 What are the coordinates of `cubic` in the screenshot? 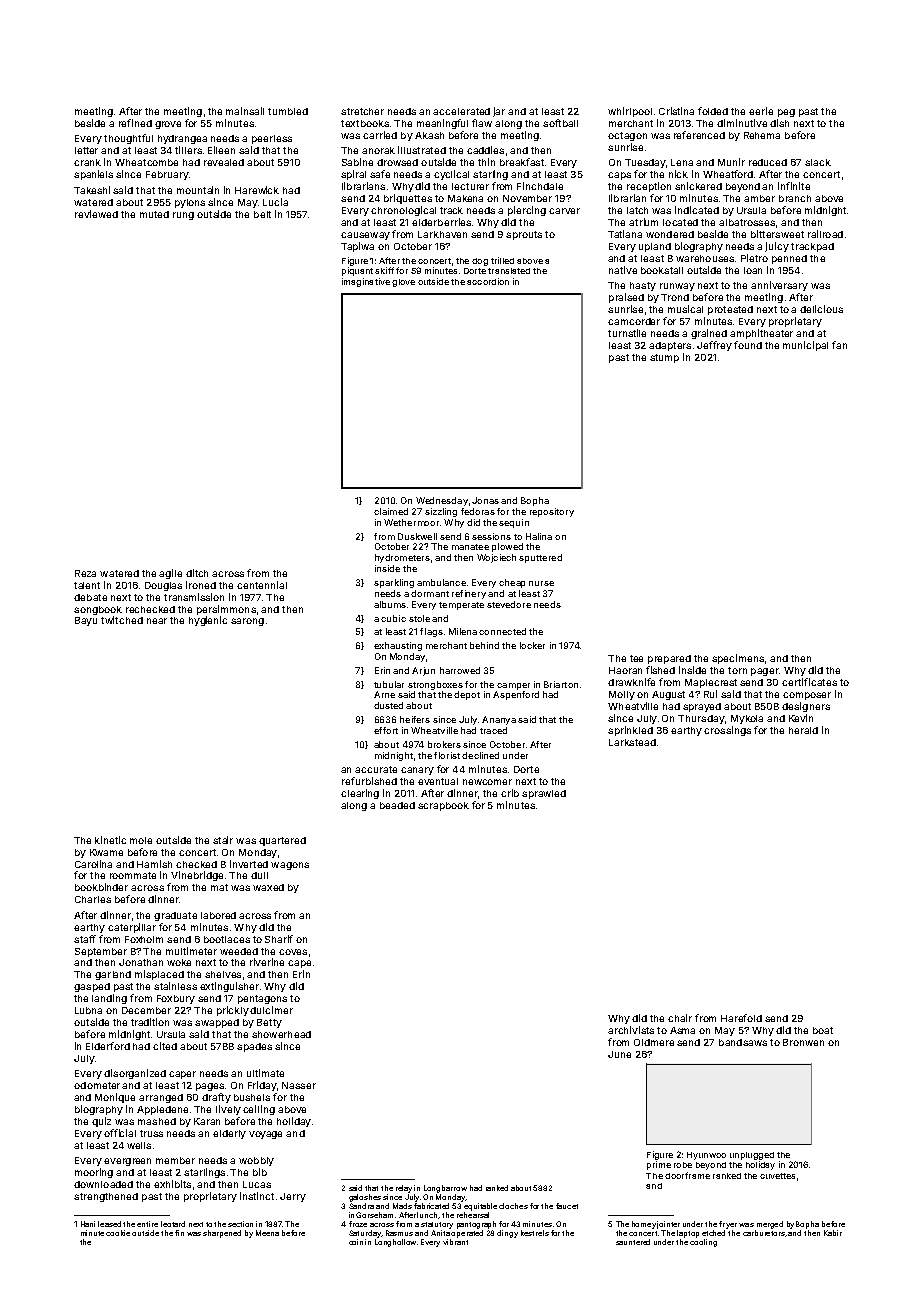 It's located at (393, 618).
